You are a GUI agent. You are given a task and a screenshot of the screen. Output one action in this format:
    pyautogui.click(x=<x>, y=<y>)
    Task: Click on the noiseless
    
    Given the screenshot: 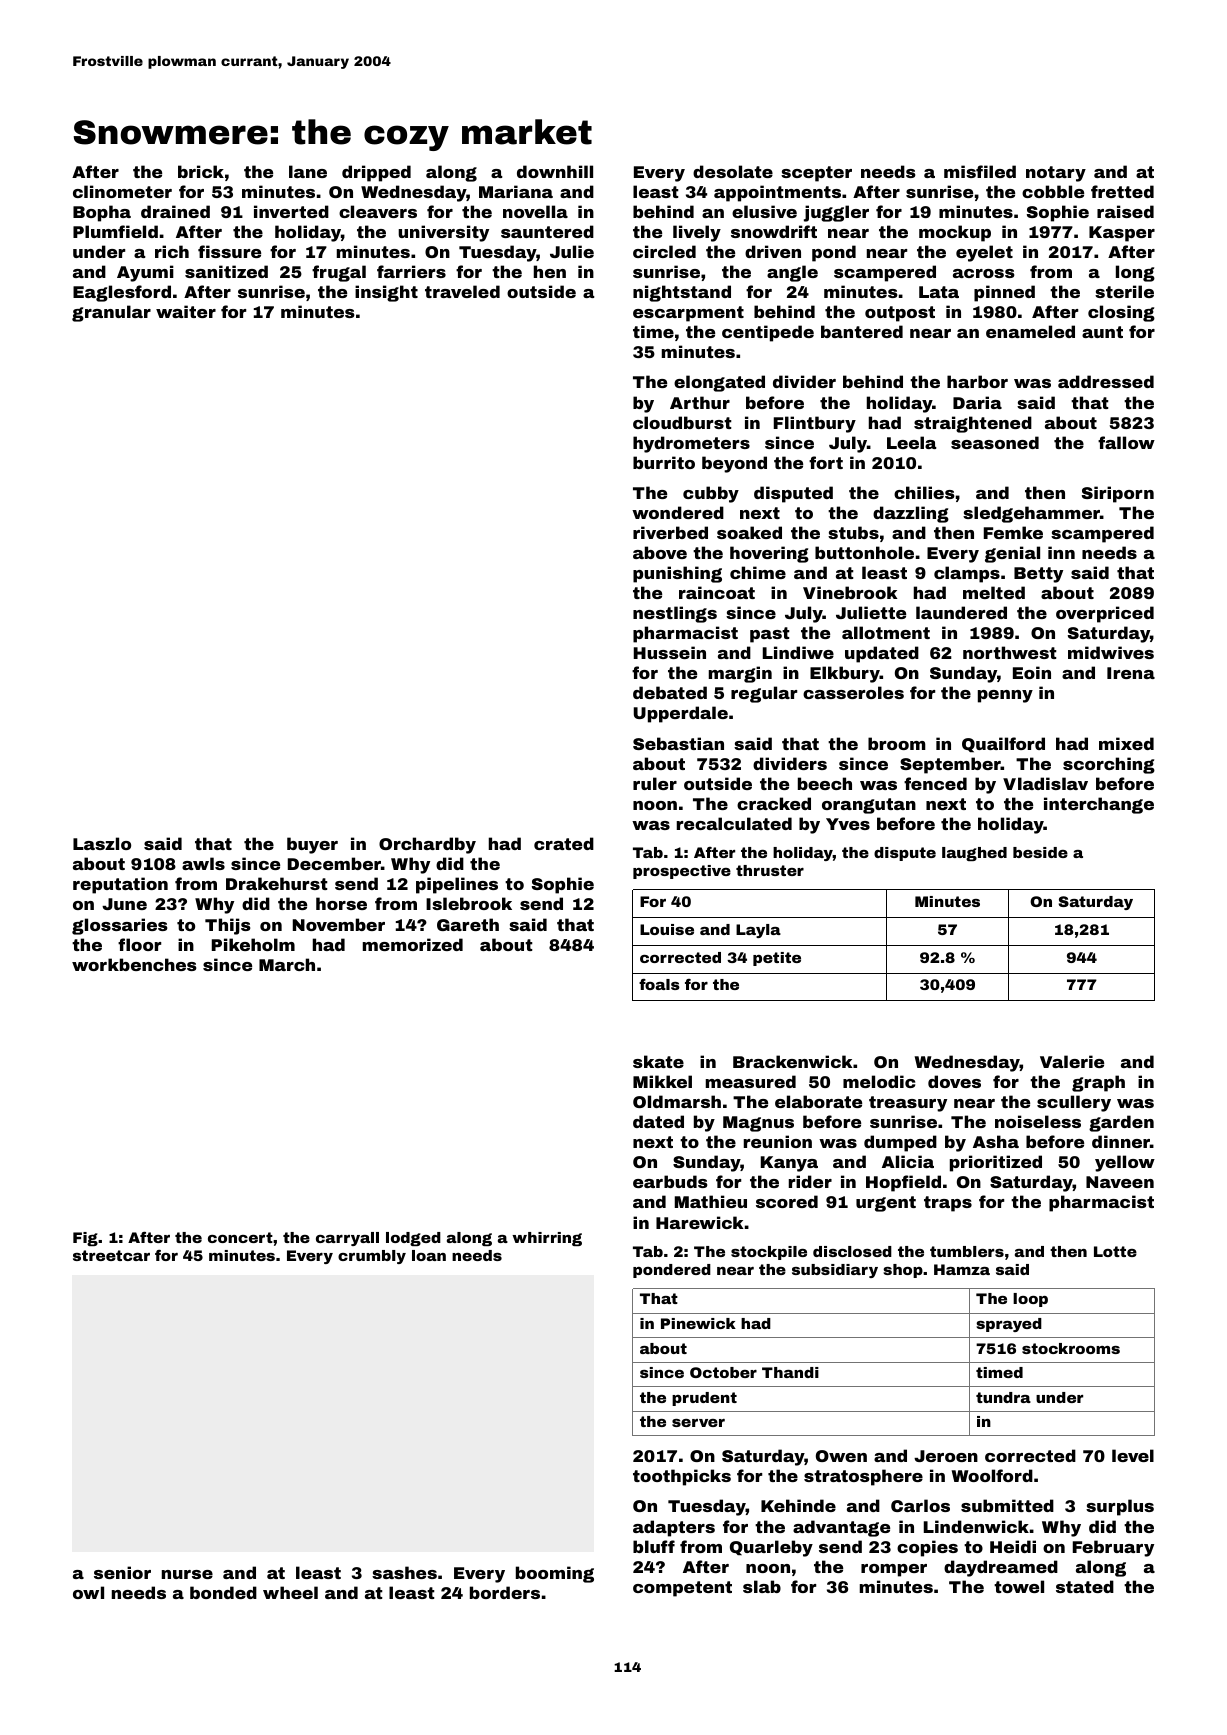 What is the action you would take?
    pyautogui.click(x=1038, y=1121)
